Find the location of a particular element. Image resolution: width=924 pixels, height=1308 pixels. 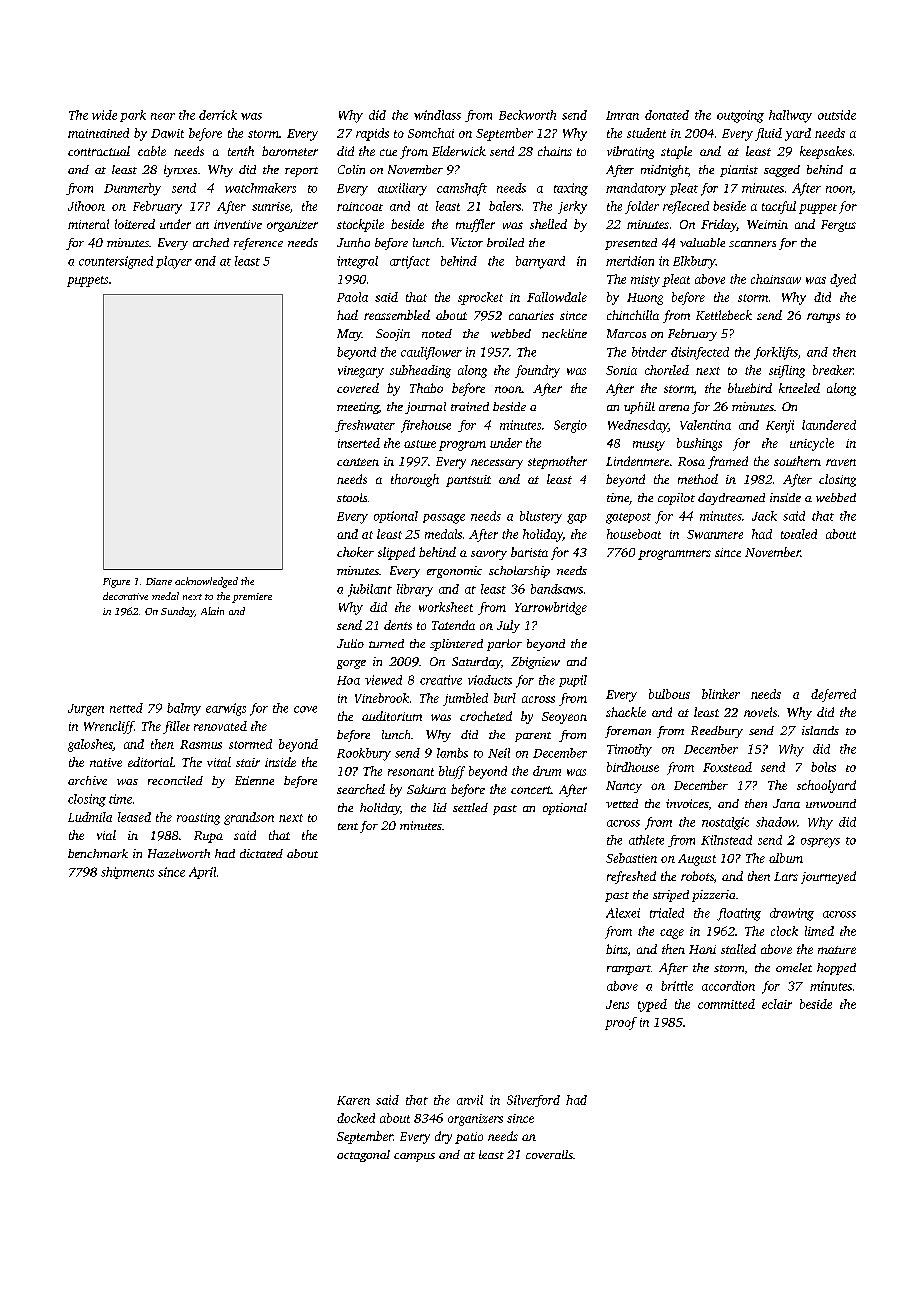

anvil is located at coordinates (470, 1100).
